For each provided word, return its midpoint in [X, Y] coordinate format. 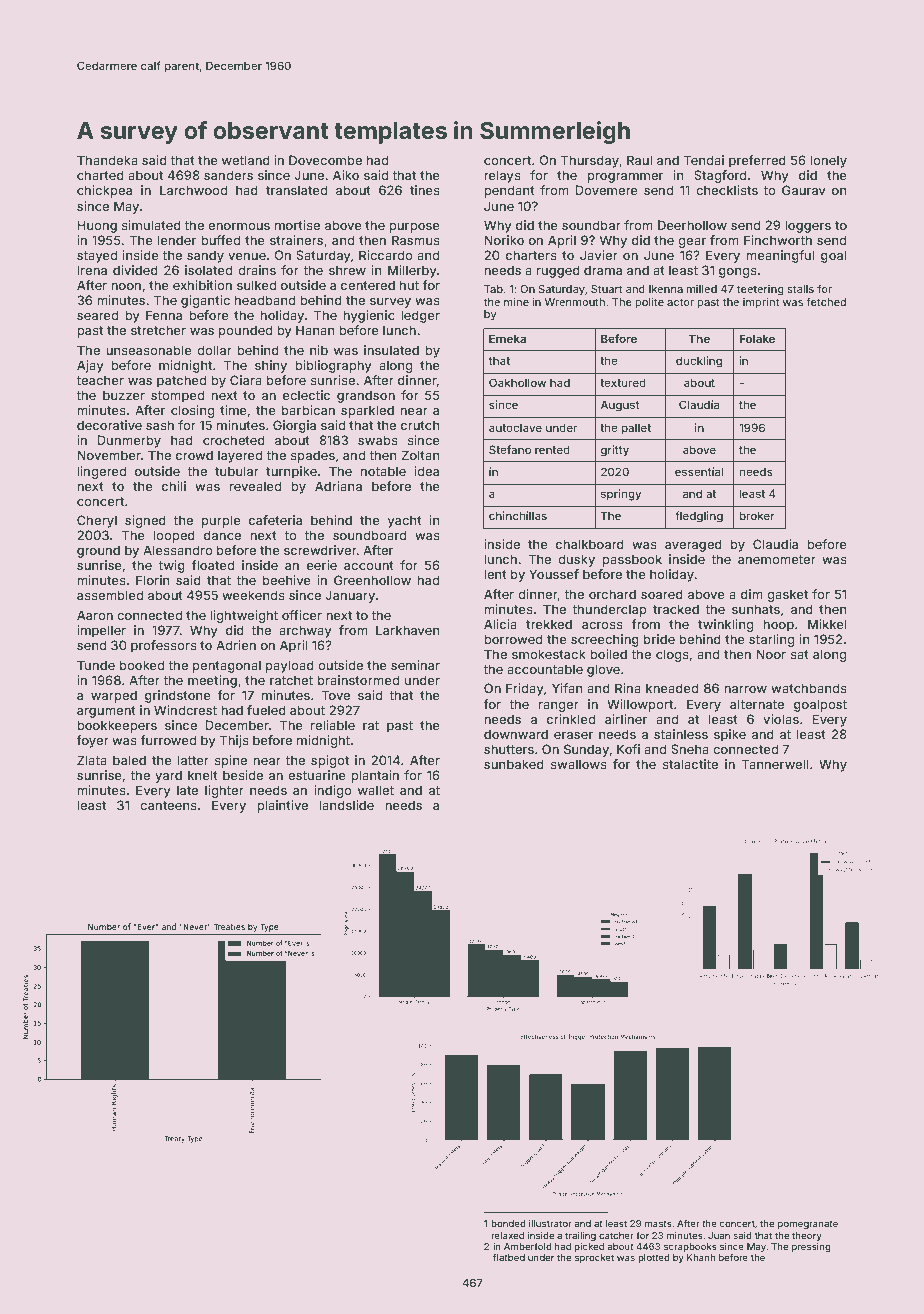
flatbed [509, 1257]
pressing [811, 1247]
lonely [828, 161]
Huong [97, 226]
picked [589, 1247]
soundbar [591, 225]
